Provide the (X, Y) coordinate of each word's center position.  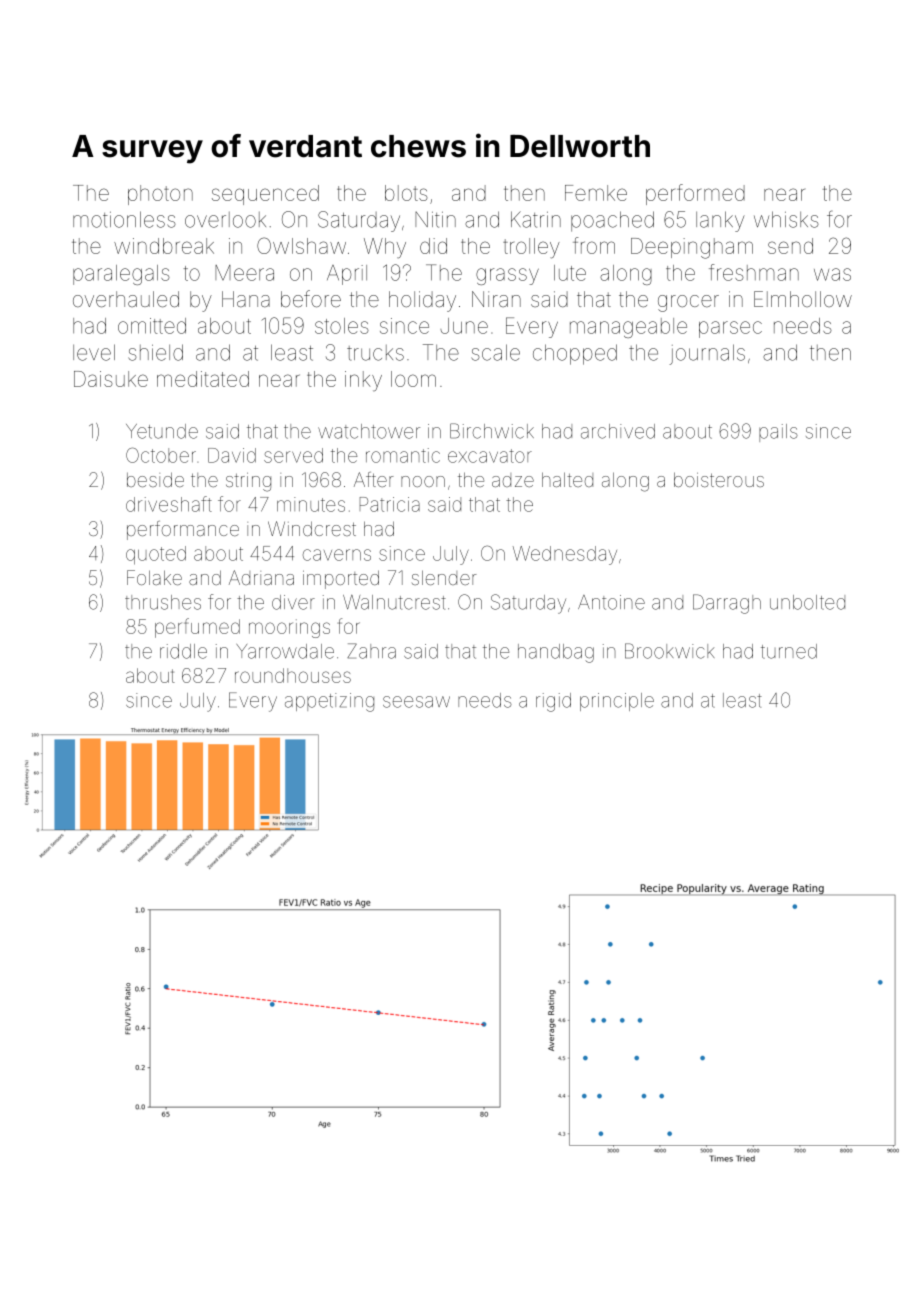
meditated (203, 379)
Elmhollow (803, 299)
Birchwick (492, 431)
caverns (337, 555)
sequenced (265, 195)
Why (385, 248)
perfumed (197, 628)
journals (707, 354)
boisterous (719, 479)
